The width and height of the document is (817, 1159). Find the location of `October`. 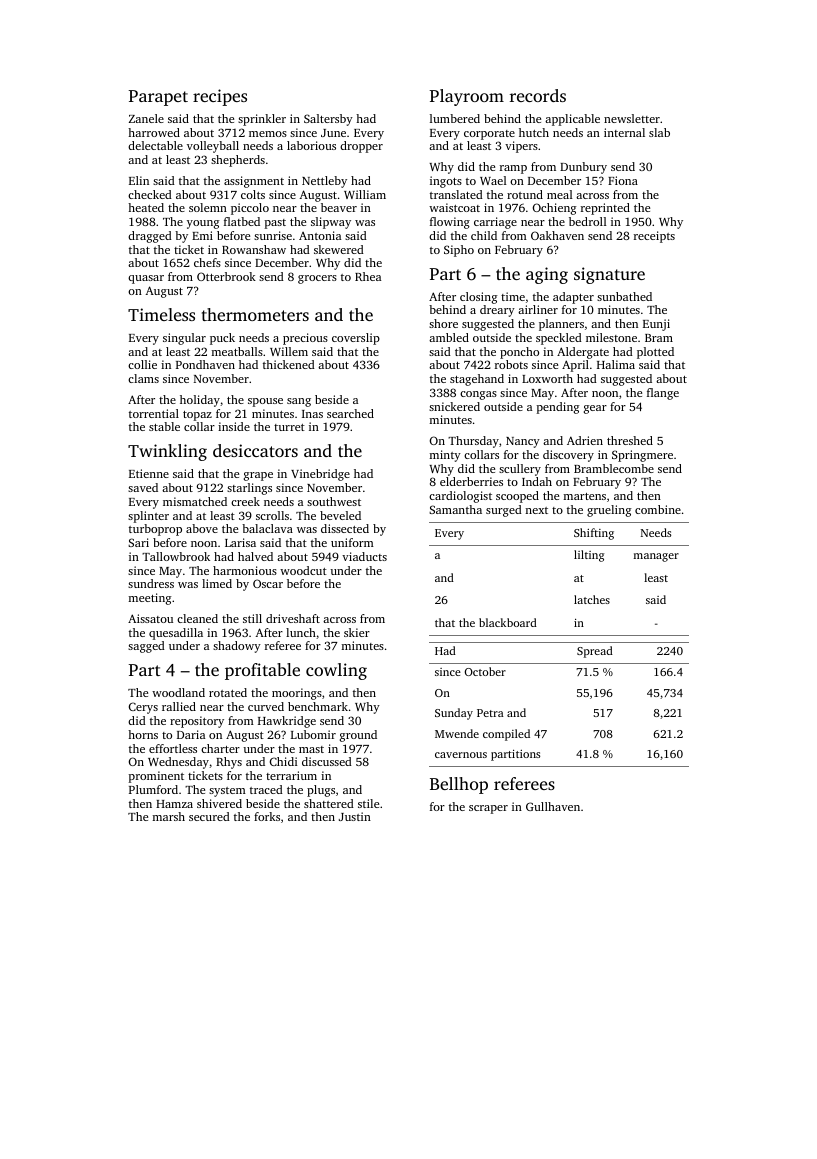

October is located at coordinates (485, 671).
